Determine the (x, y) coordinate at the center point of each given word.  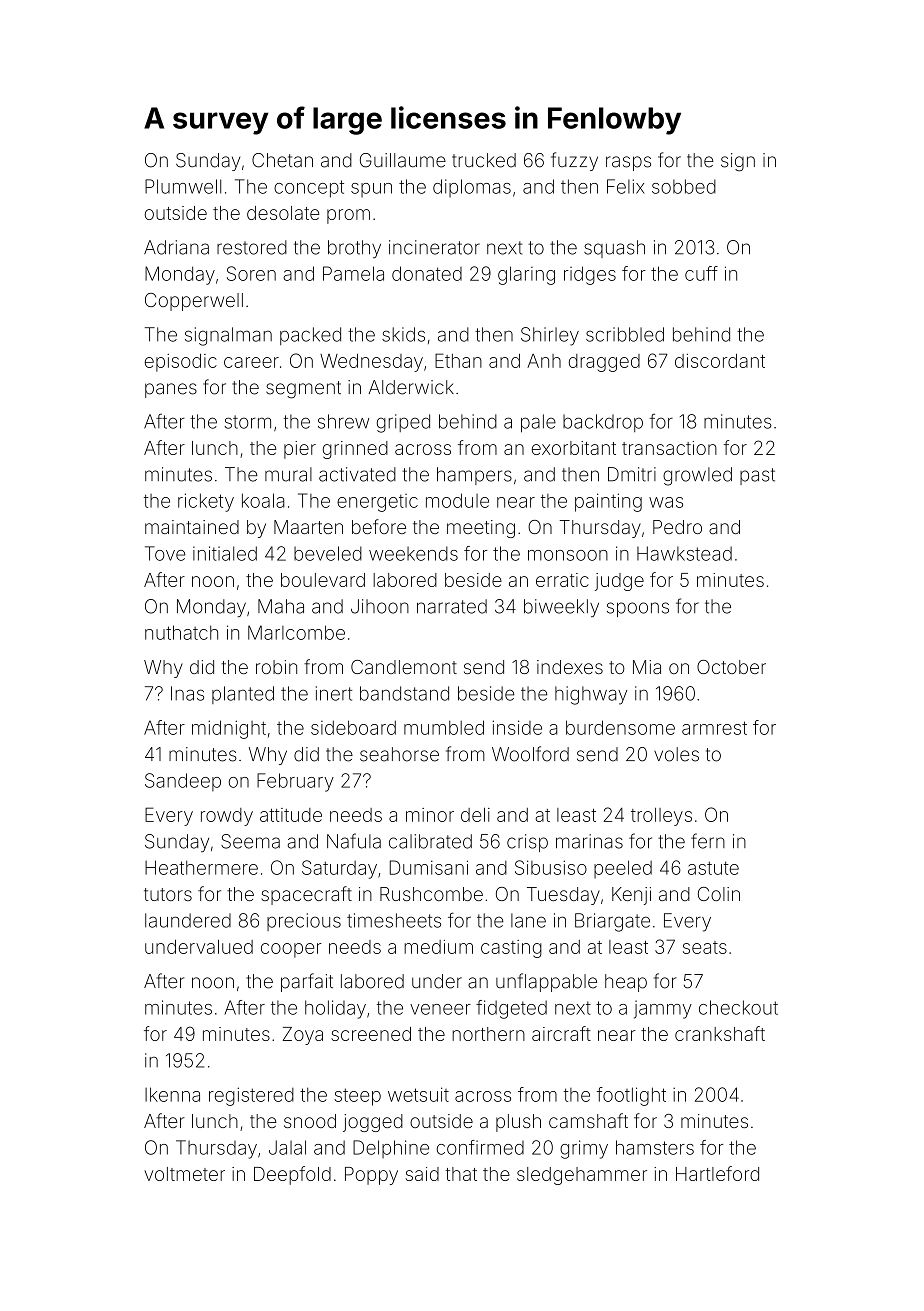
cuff (701, 273)
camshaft (588, 1120)
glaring (526, 275)
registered (251, 1096)
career (251, 362)
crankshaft (720, 1033)
